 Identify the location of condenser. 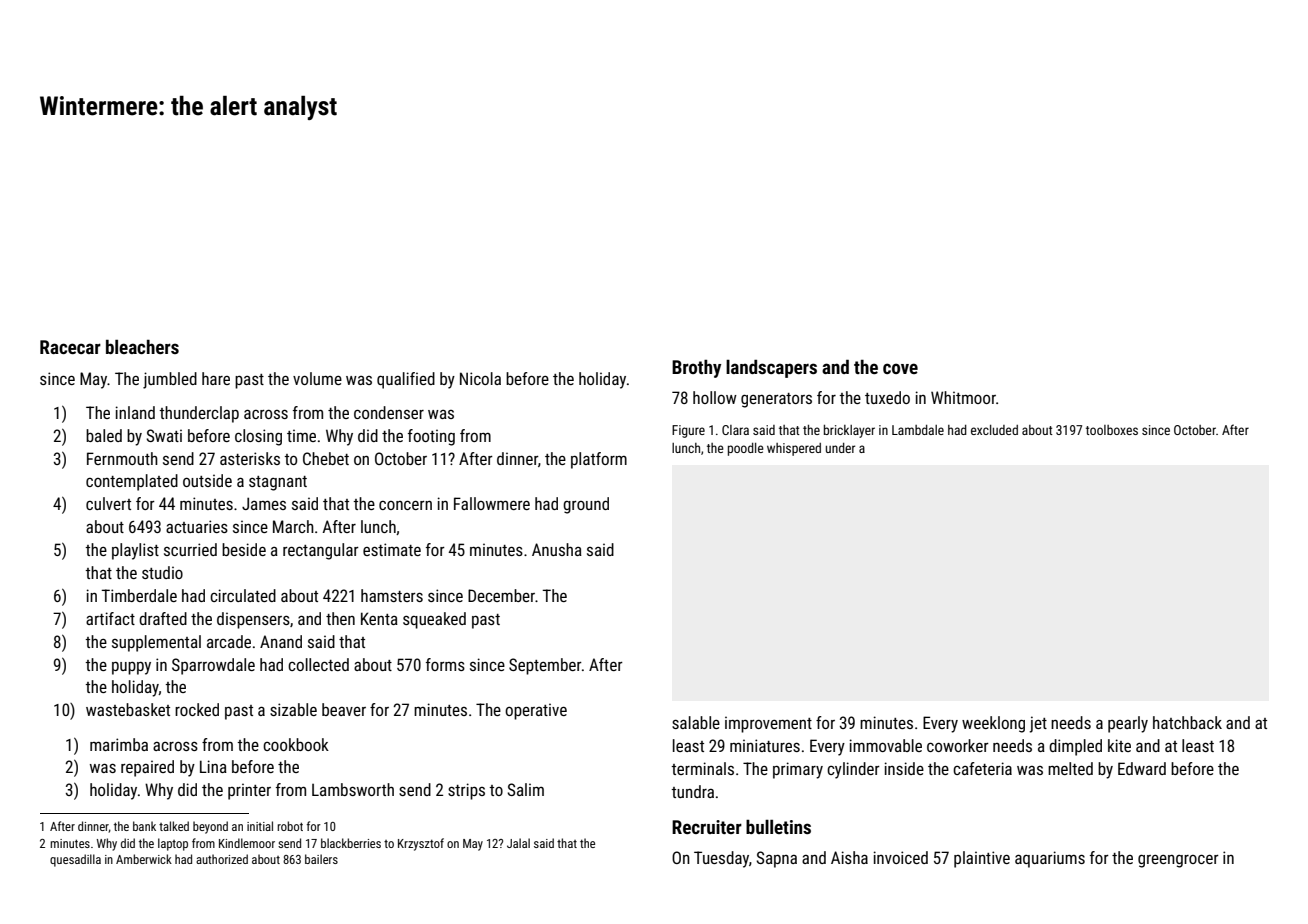
(389, 412).
